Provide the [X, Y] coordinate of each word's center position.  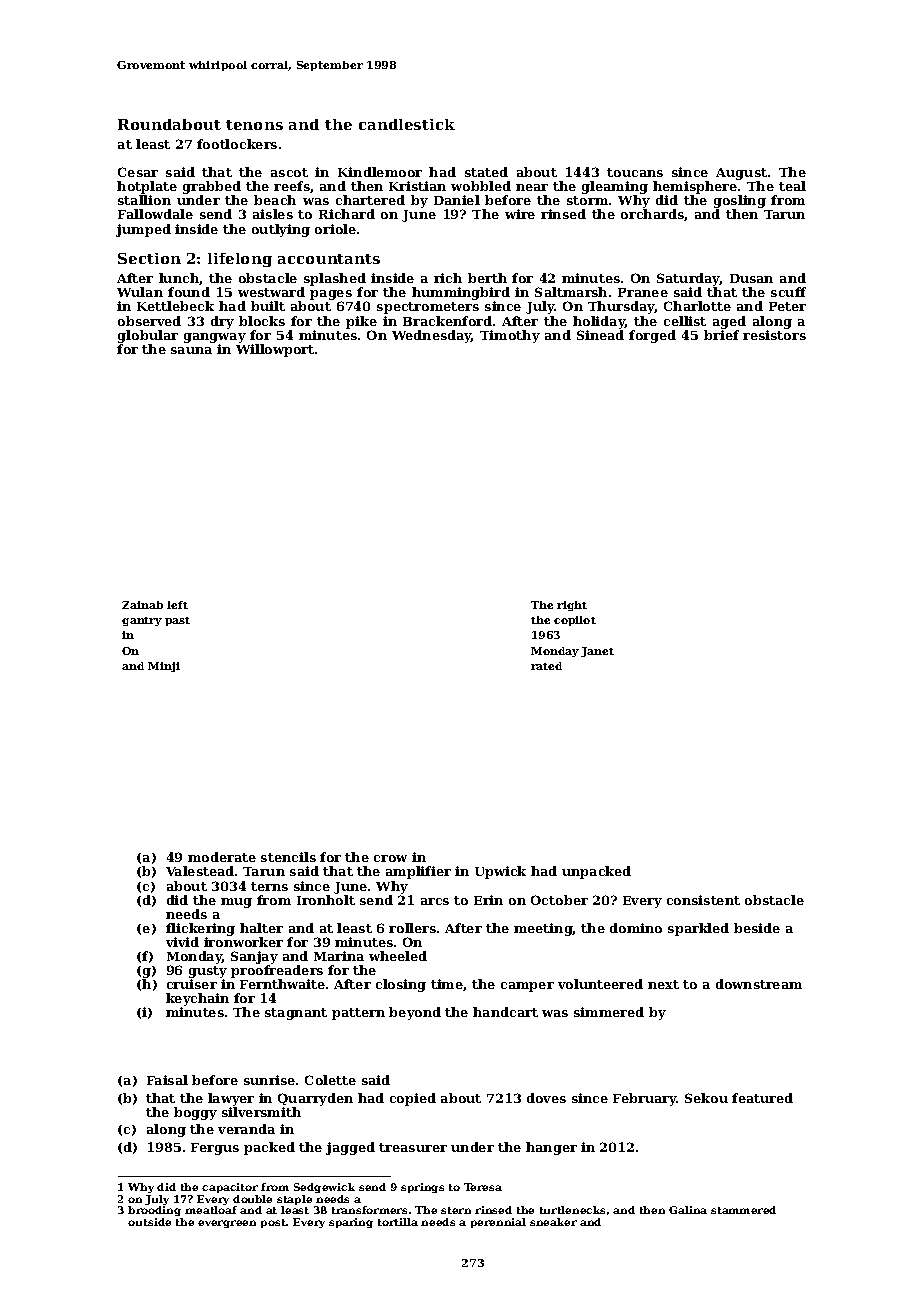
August [741, 174]
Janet [597, 652]
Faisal [167, 1080]
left [177, 605]
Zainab [142, 605]
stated [486, 172]
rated [546, 666]
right [572, 606]
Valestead [200, 871]
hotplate [147, 187]
